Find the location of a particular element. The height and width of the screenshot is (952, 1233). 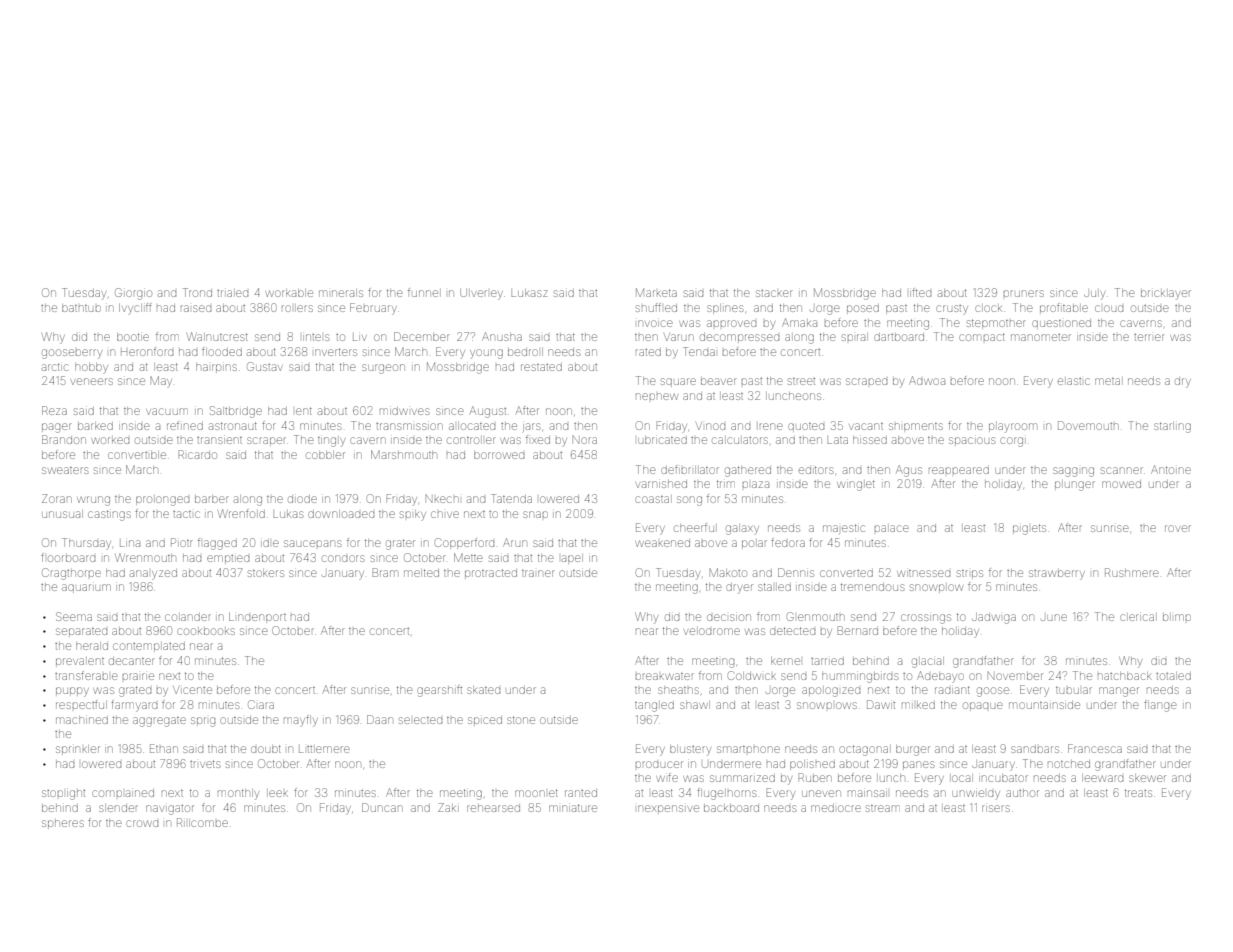

breakwater is located at coordinates (665, 676).
